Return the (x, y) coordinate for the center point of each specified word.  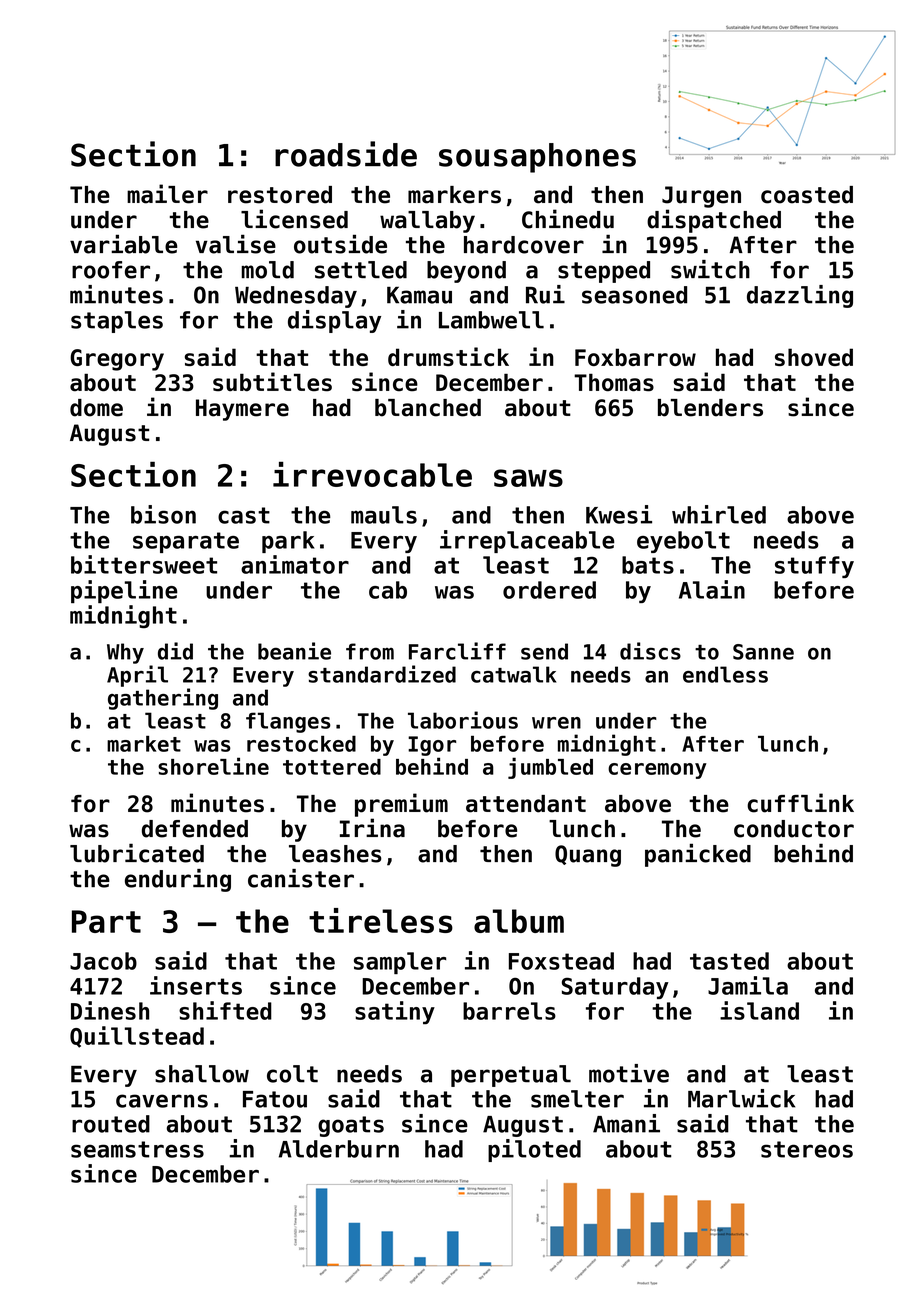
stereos (807, 1149)
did (175, 651)
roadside (346, 154)
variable (123, 244)
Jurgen (701, 197)
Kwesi (619, 514)
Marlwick (741, 1098)
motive (629, 1073)
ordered (549, 590)
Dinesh (110, 1010)
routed (111, 1124)
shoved (814, 357)
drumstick (448, 356)
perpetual (511, 1076)
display (334, 321)
